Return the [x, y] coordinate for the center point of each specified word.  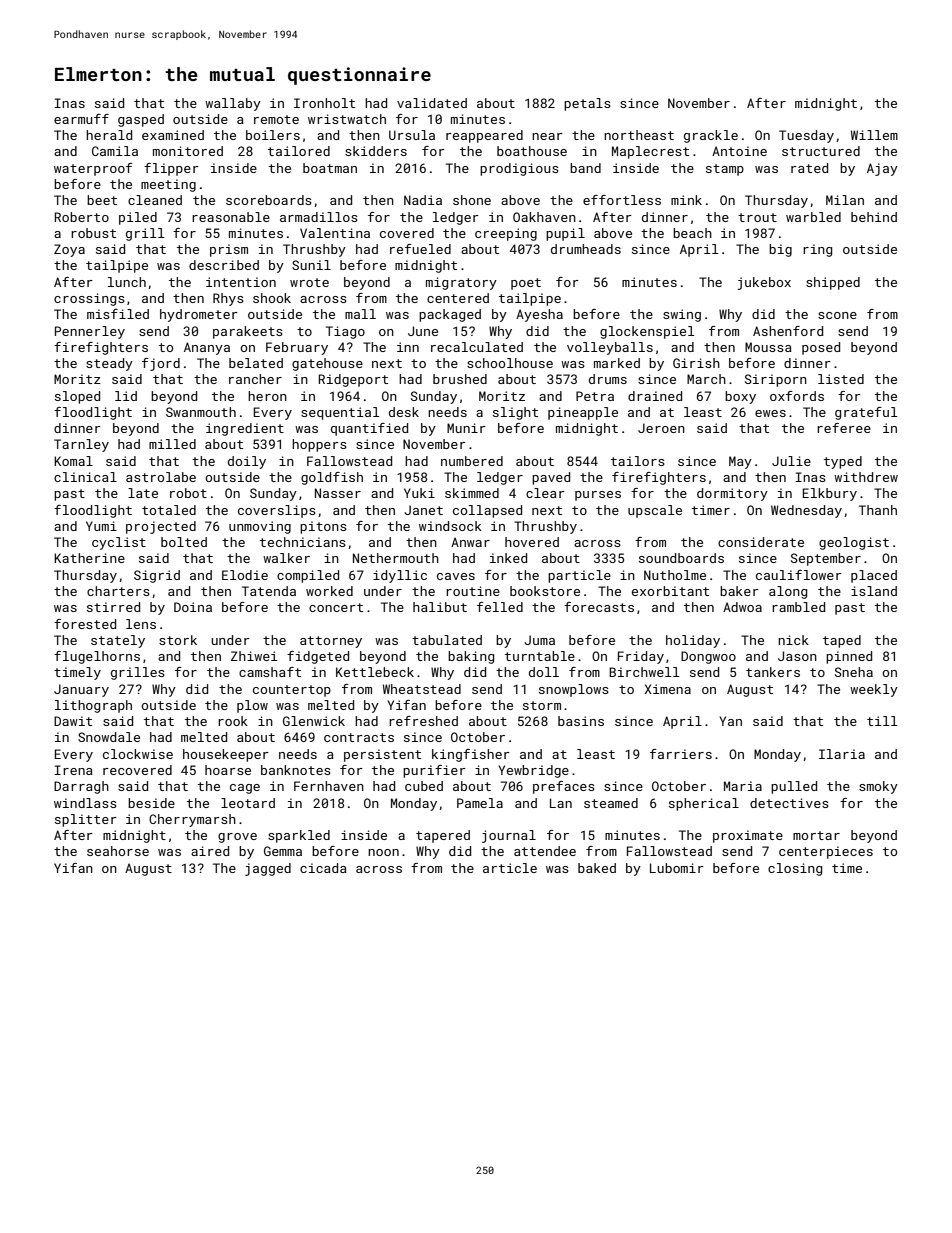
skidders [376, 151]
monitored [188, 151]
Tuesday [806, 136]
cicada [323, 868]
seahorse [118, 851]
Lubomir [677, 868]
